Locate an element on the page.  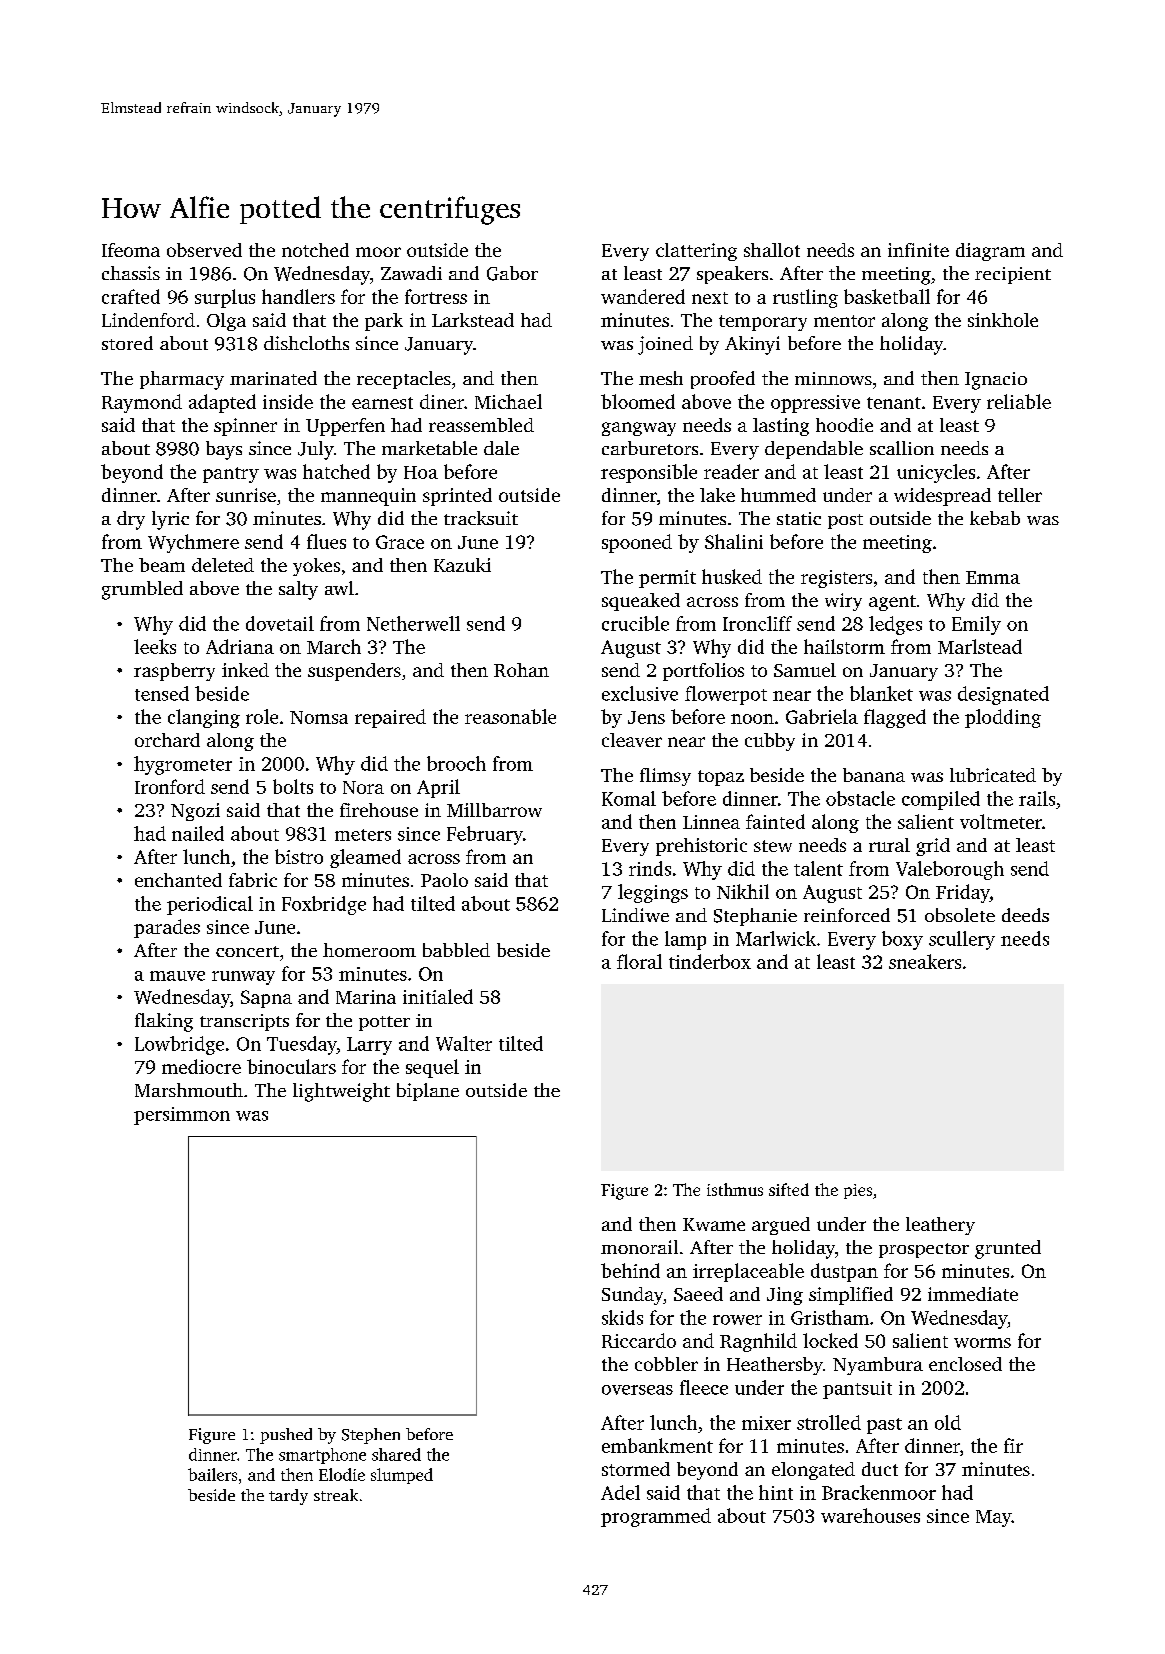
permit is located at coordinates (667, 579).
